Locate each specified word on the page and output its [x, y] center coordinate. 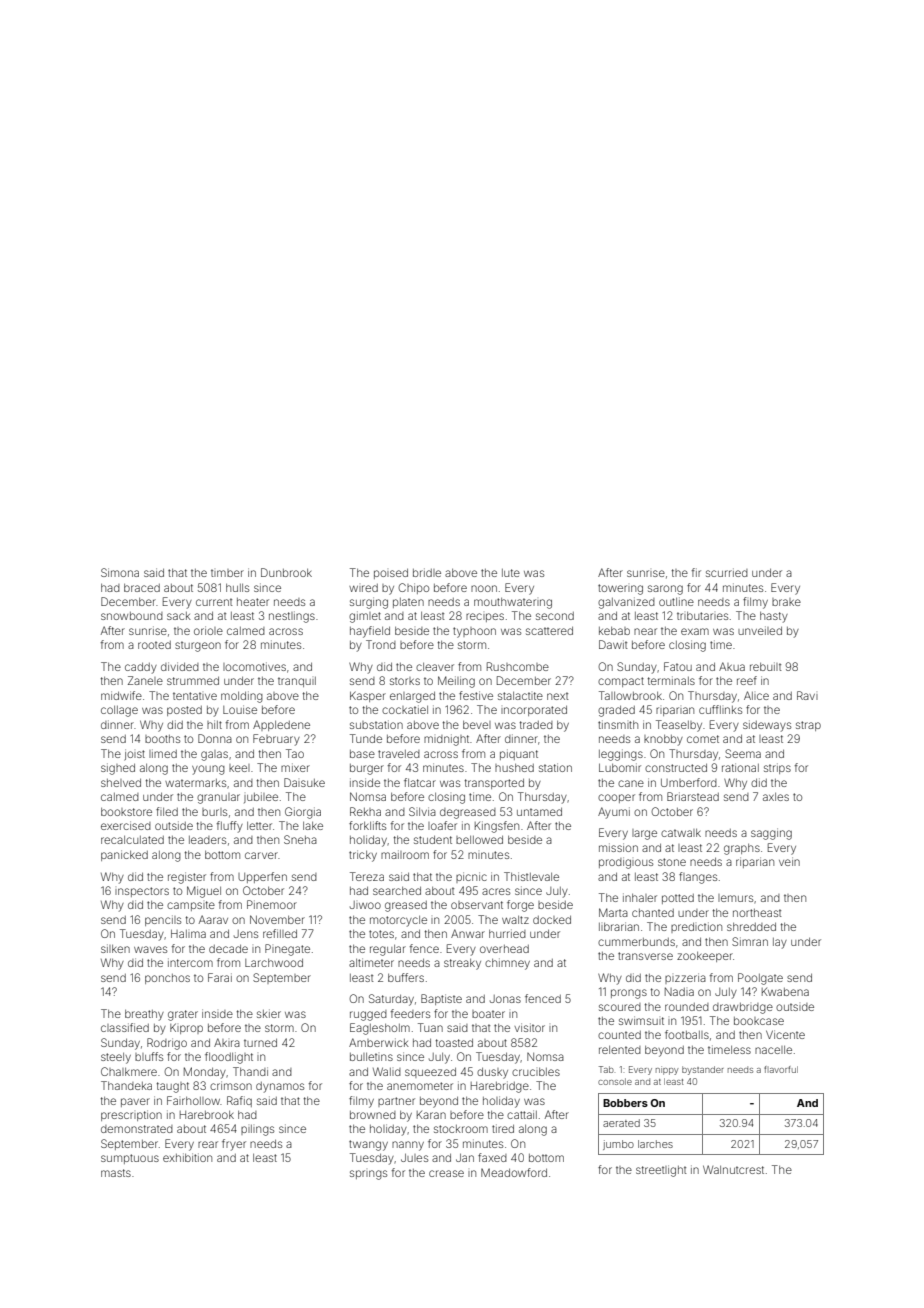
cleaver [435, 667]
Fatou [678, 666]
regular [388, 950]
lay [780, 943]
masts [116, 1173]
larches [655, 1144]
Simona [120, 572]
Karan [431, 1115]
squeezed [430, 1073]
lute [511, 573]
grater [183, 1015]
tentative [195, 696]
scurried [727, 572]
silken [115, 948]
